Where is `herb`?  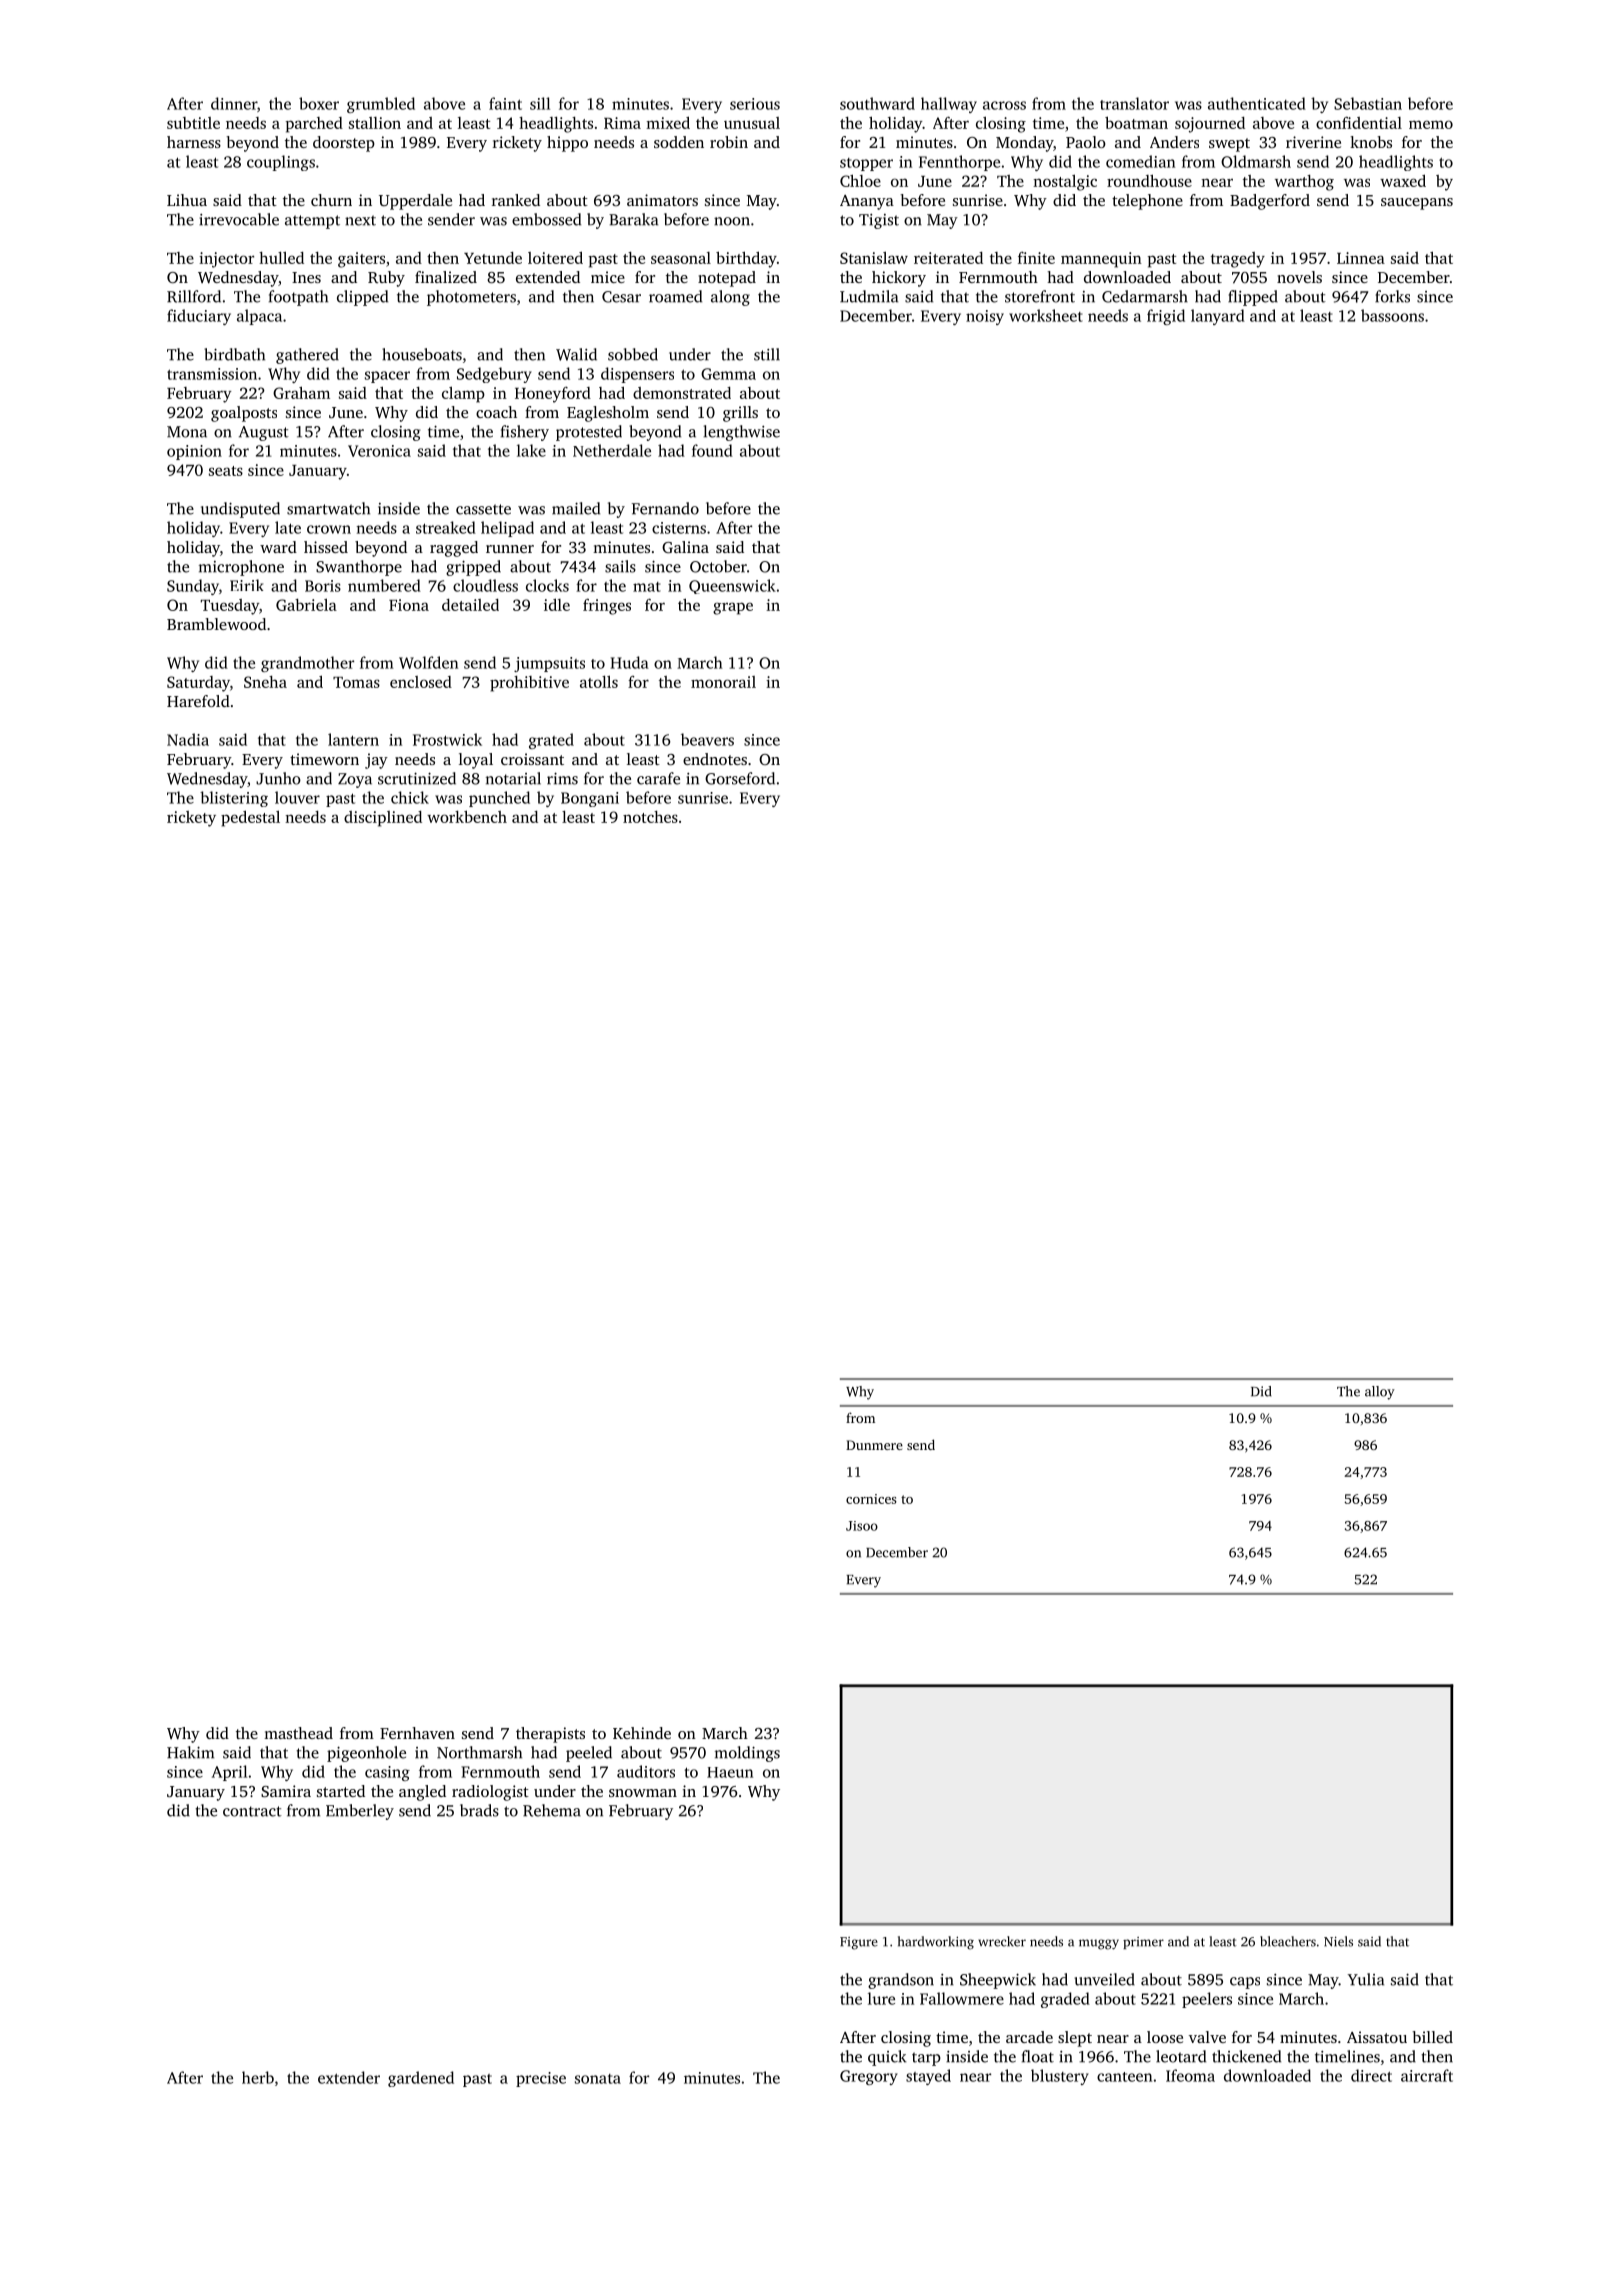 herb is located at coordinates (258, 2077).
